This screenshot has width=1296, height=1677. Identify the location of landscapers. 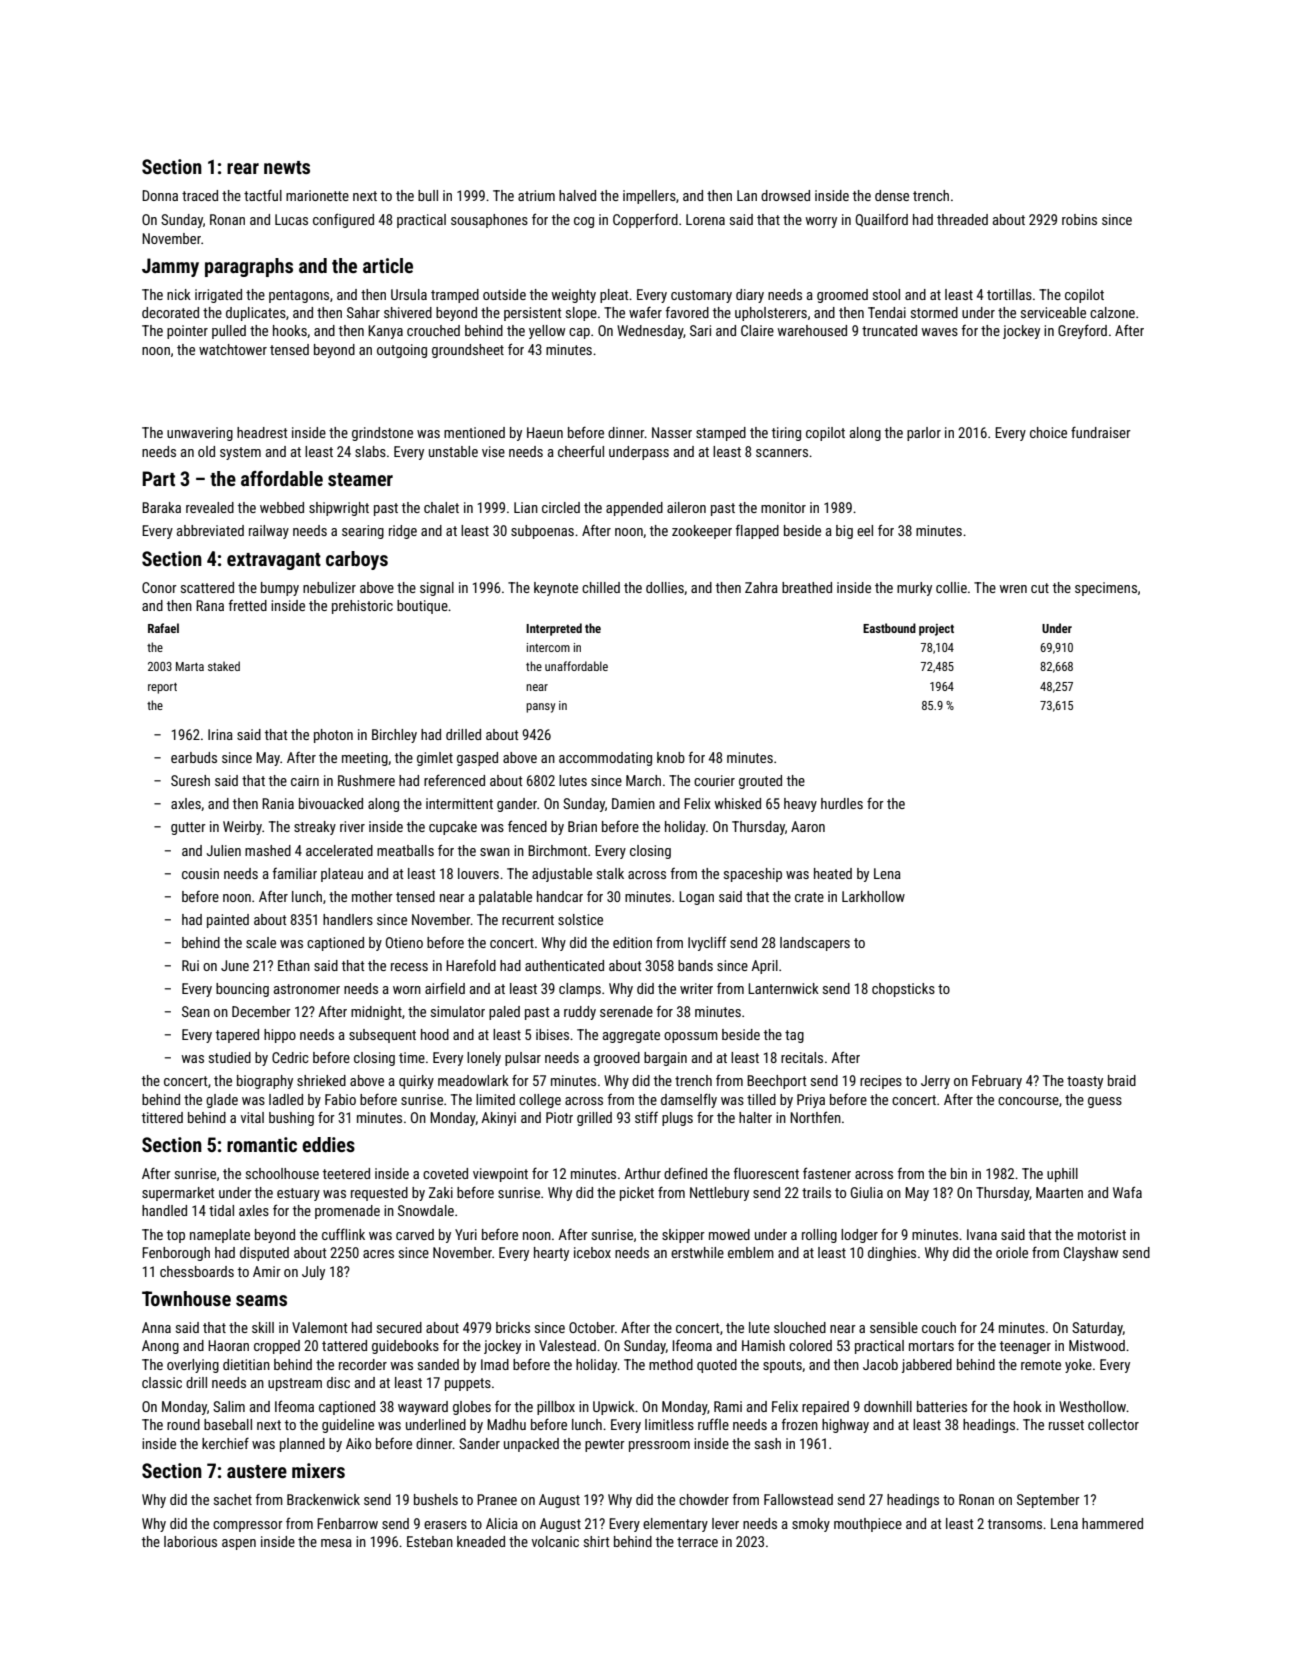
(815, 944).
